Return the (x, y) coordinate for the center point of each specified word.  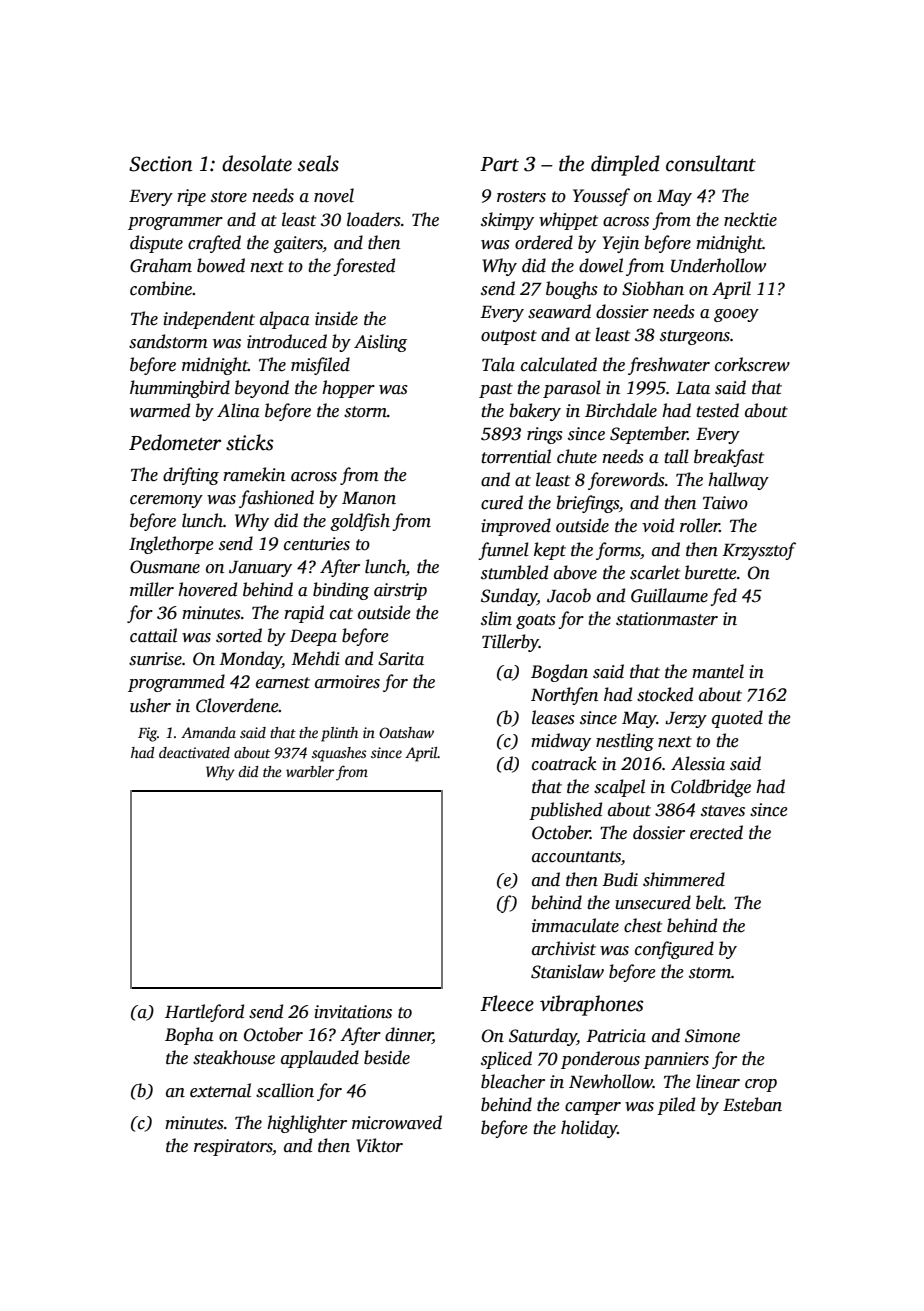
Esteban (752, 1104)
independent (209, 320)
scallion (285, 1090)
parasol (572, 389)
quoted (737, 719)
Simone (712, 1036)
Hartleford (204, 1013)
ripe (191, 197)
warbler (310, 771)
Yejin (621, 244)
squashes (339, 754)
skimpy (507, 221)
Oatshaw (406, 732)
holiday (589, 1129)
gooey (736, 315)
